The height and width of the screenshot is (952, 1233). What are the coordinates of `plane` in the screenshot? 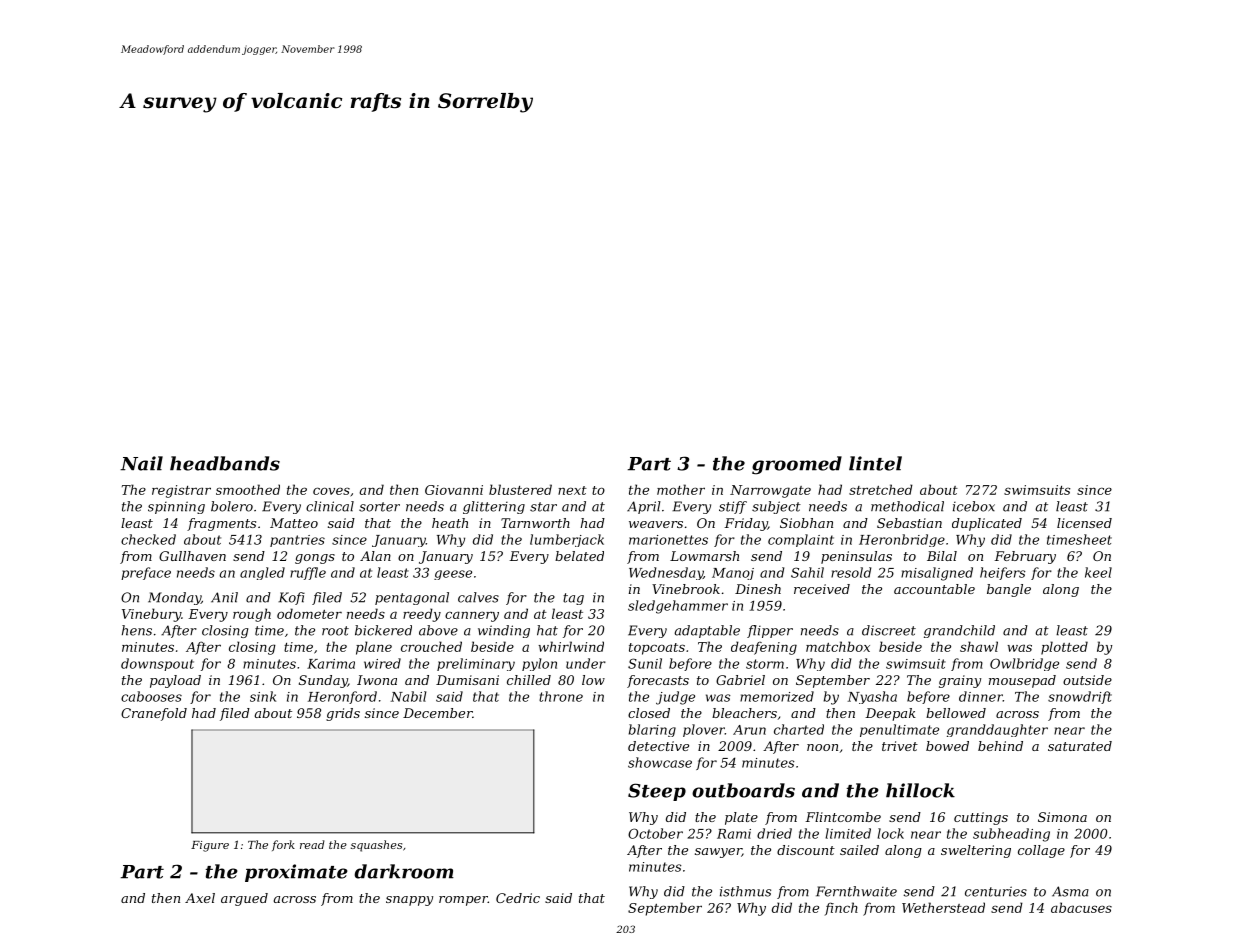 It's located at (374, 648).
